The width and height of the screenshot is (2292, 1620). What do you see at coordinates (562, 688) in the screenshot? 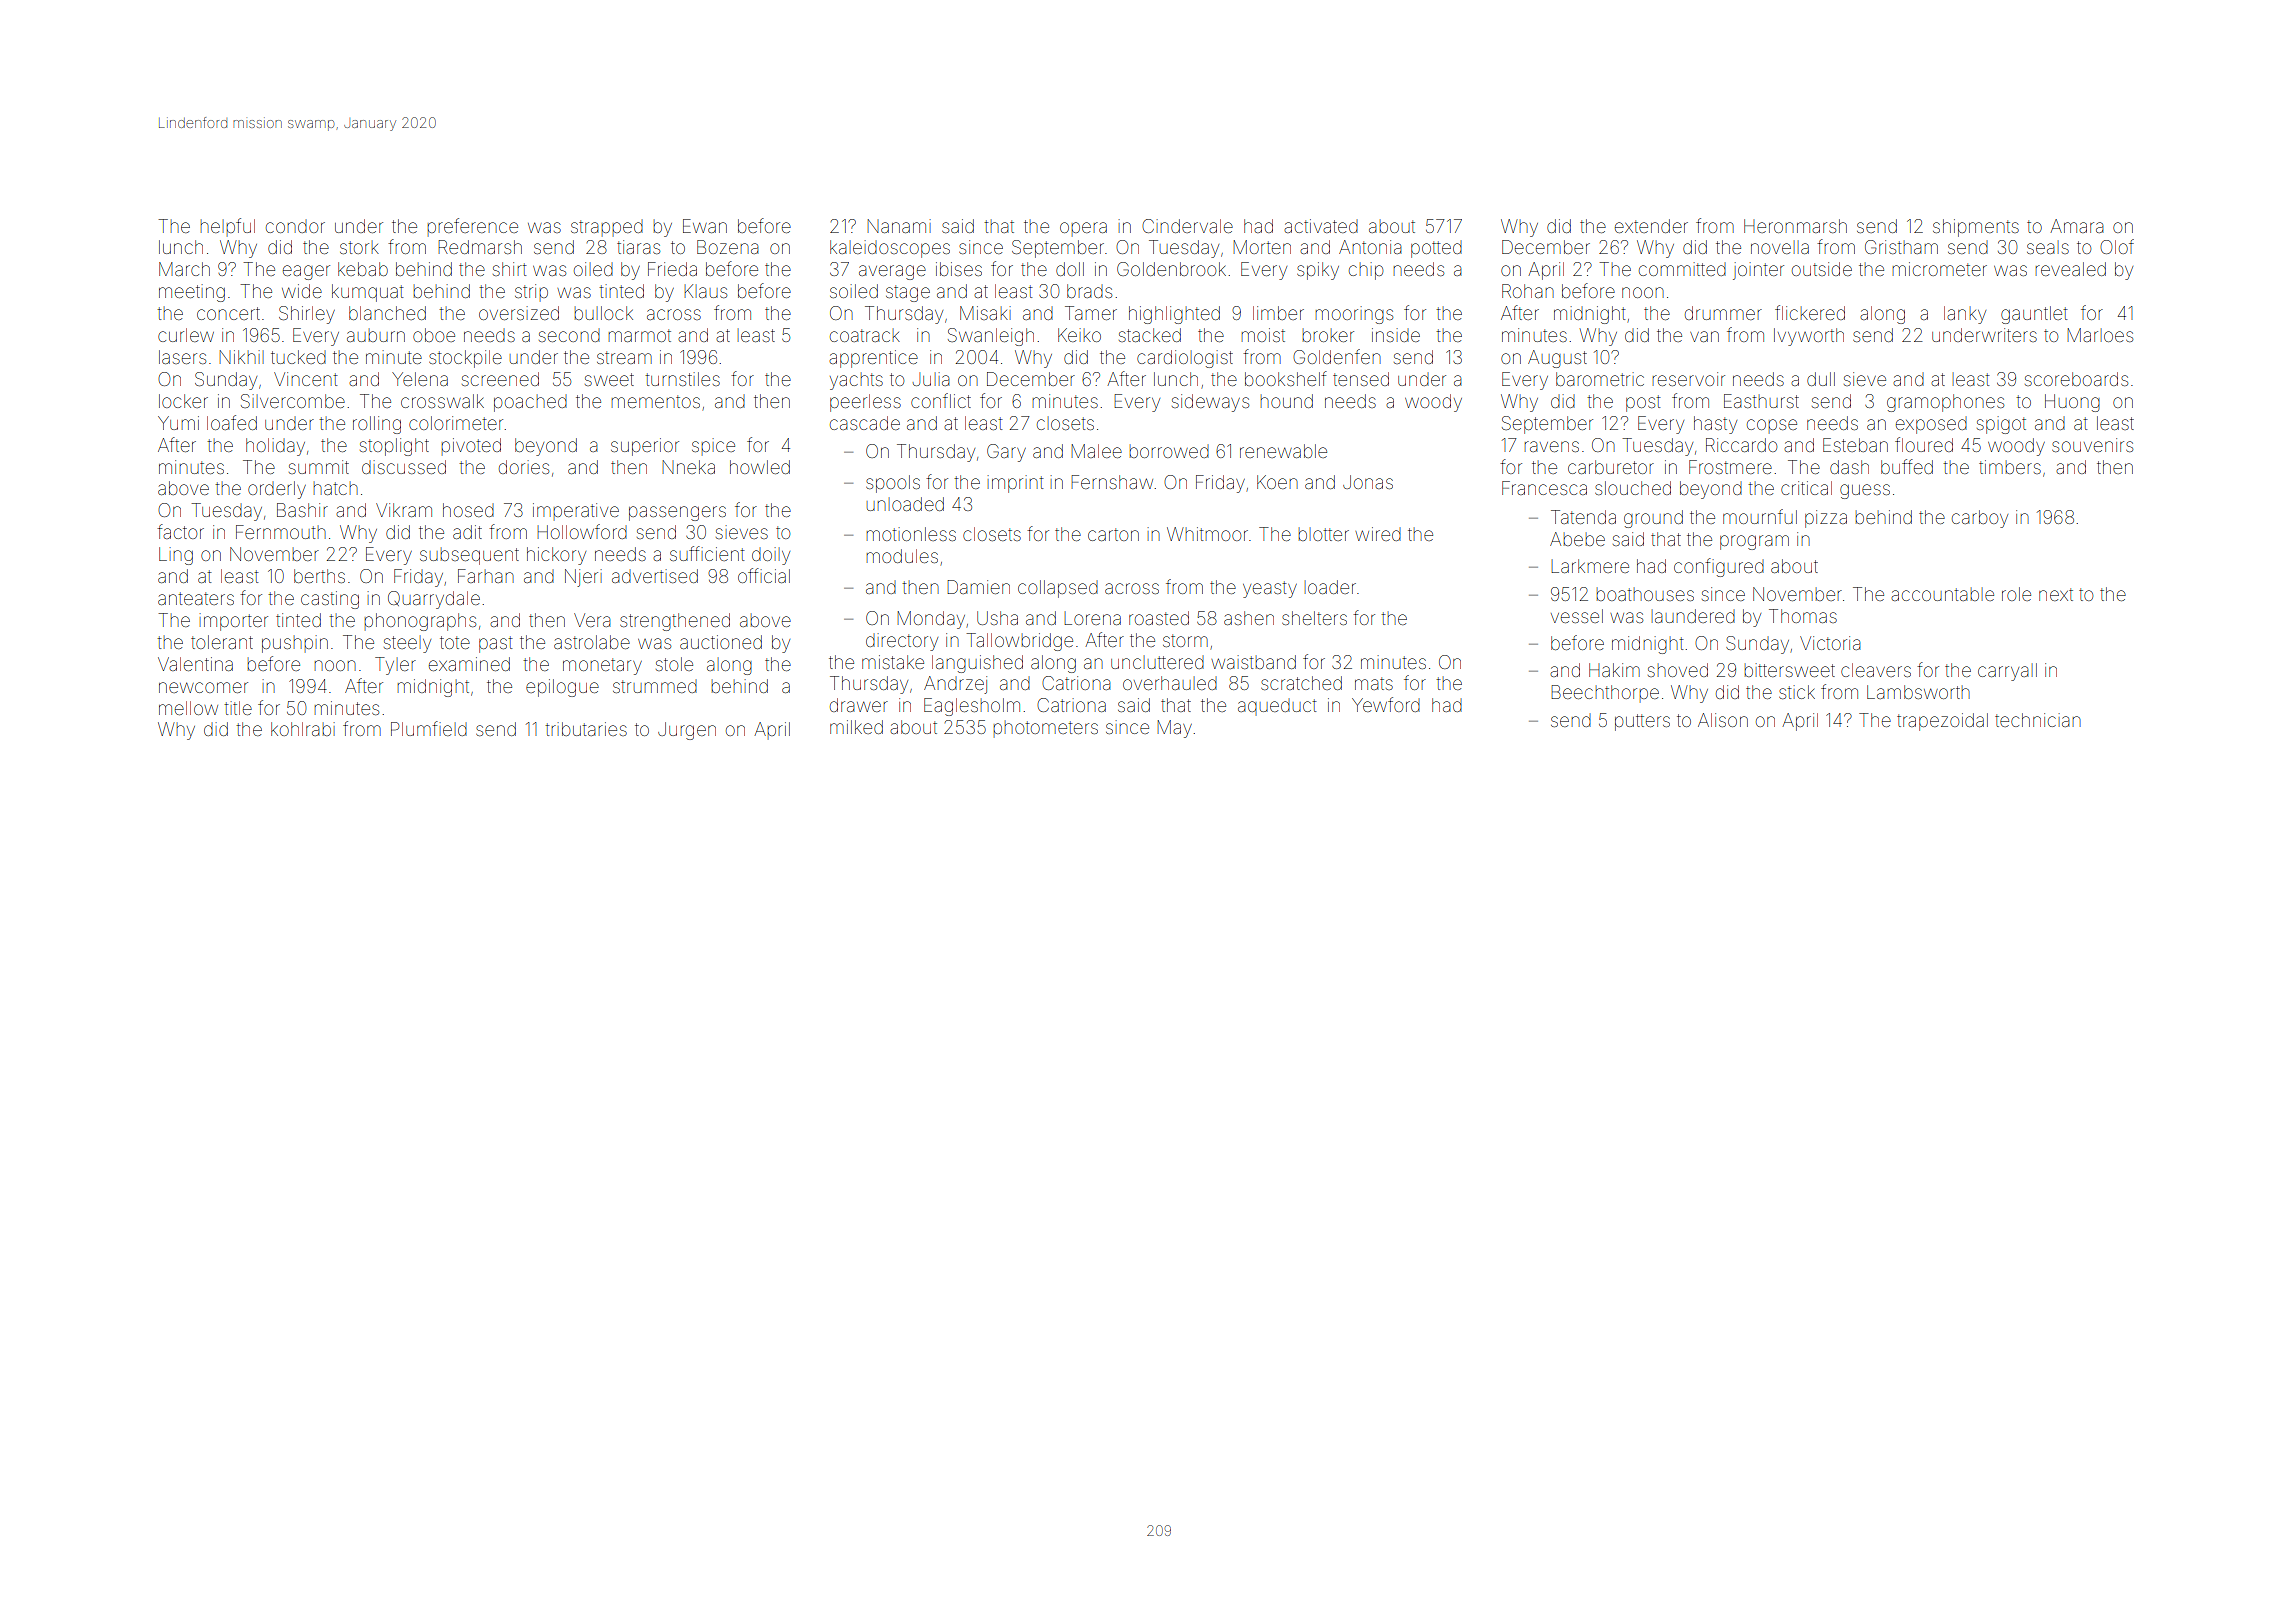
I see `epilogue` at bounding box center [562, 688].
